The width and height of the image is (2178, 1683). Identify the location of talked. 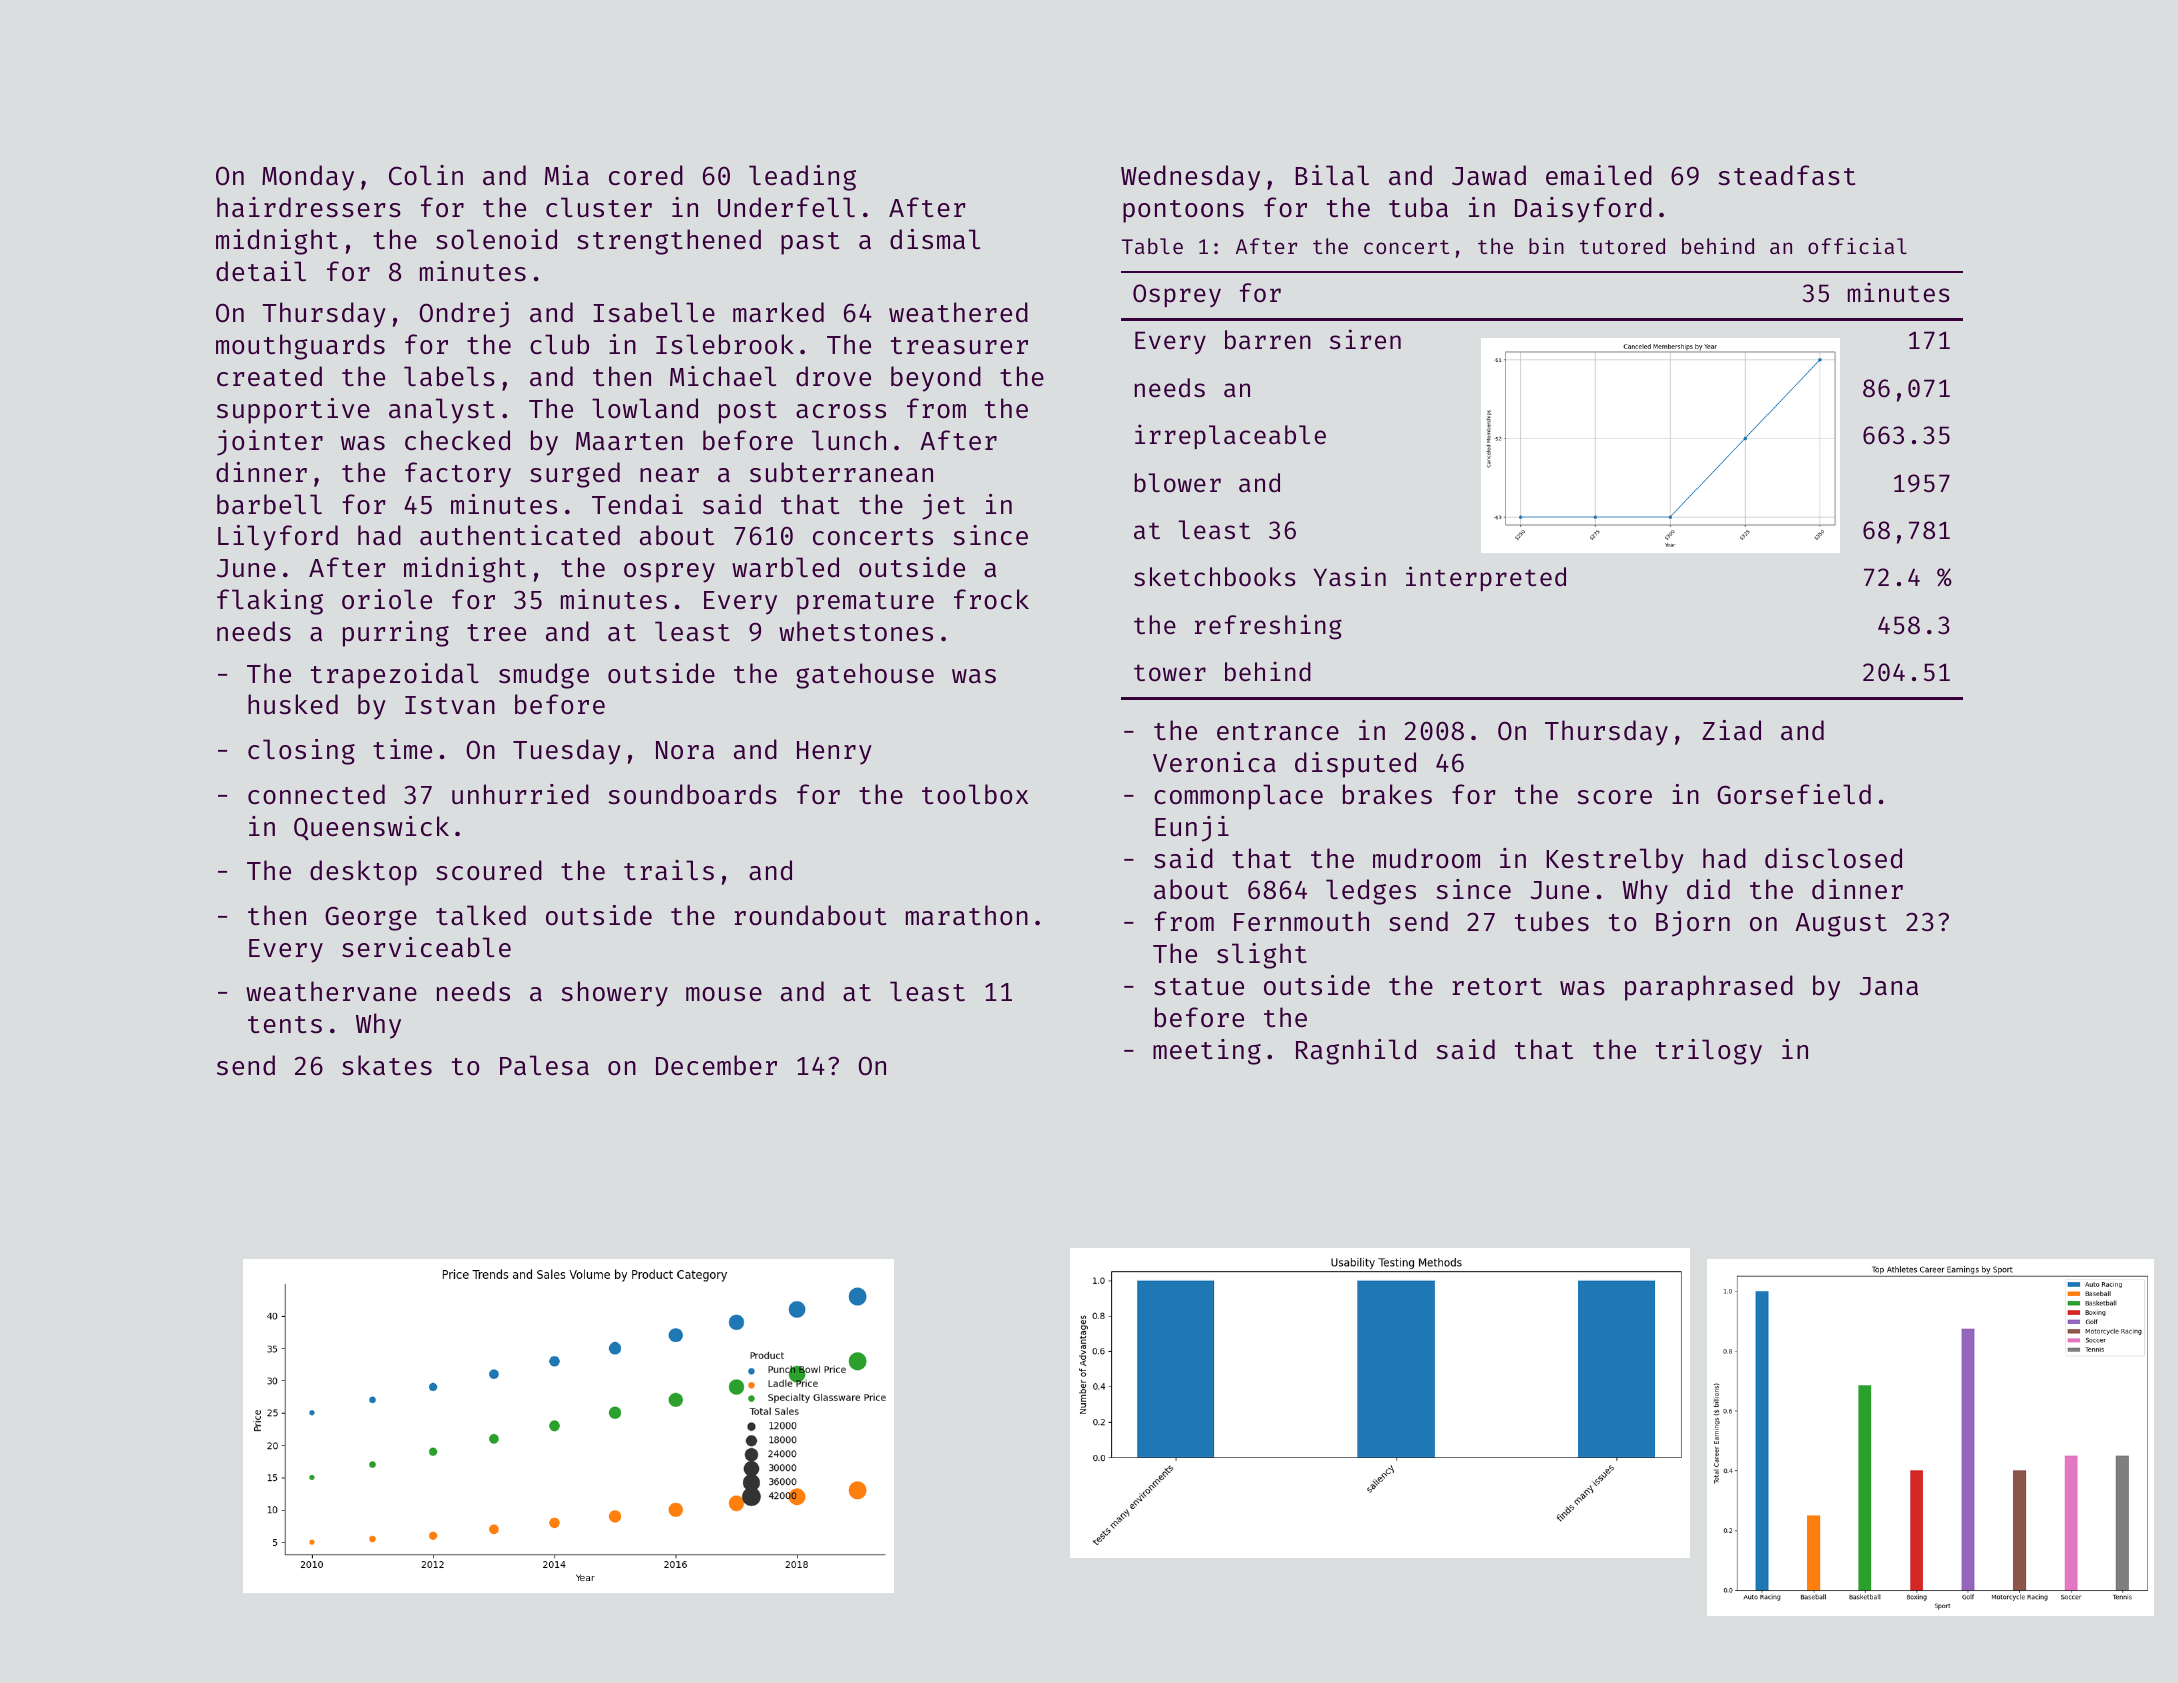
(481, 915).
